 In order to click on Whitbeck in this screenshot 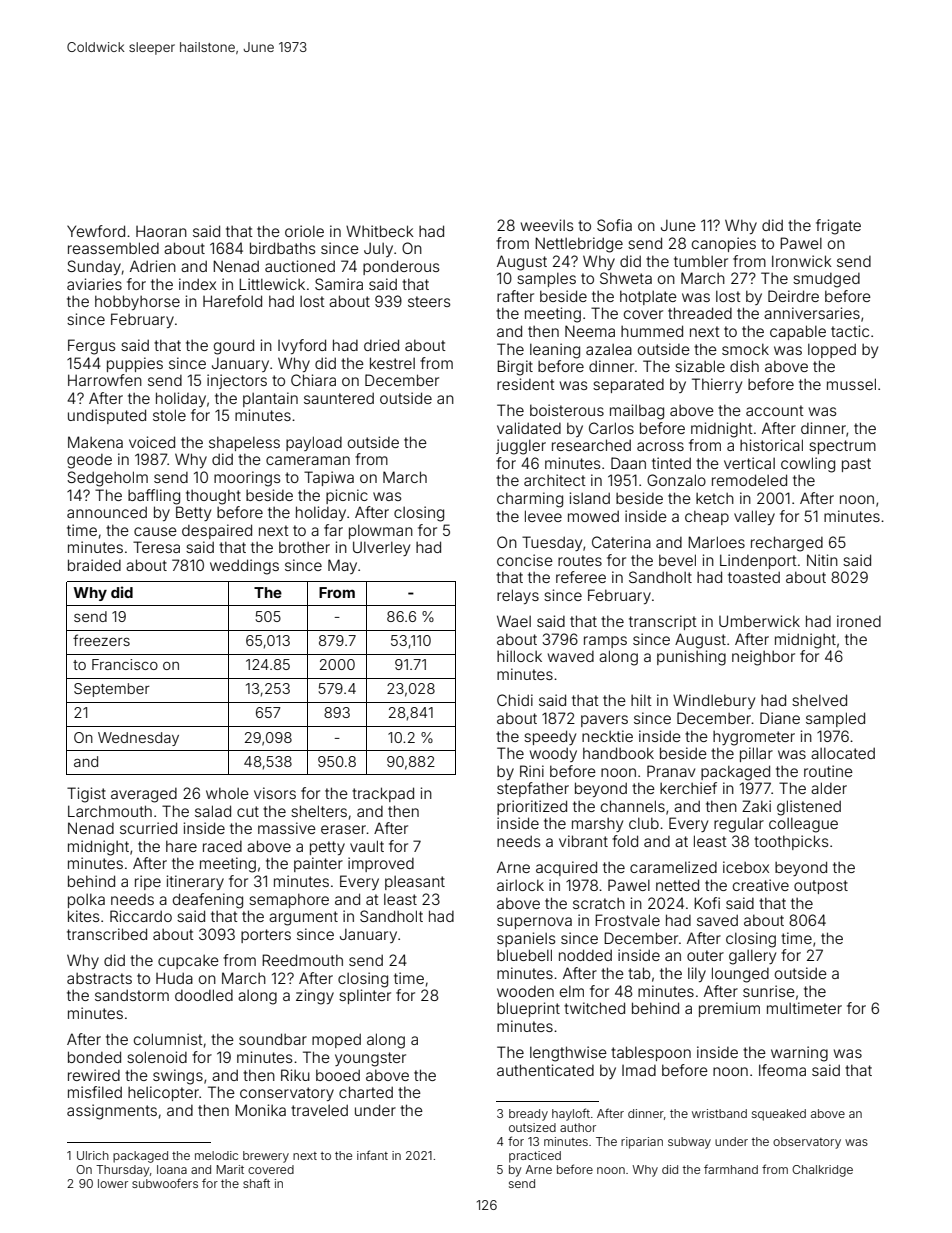, I will do `click(380, 231)`.
